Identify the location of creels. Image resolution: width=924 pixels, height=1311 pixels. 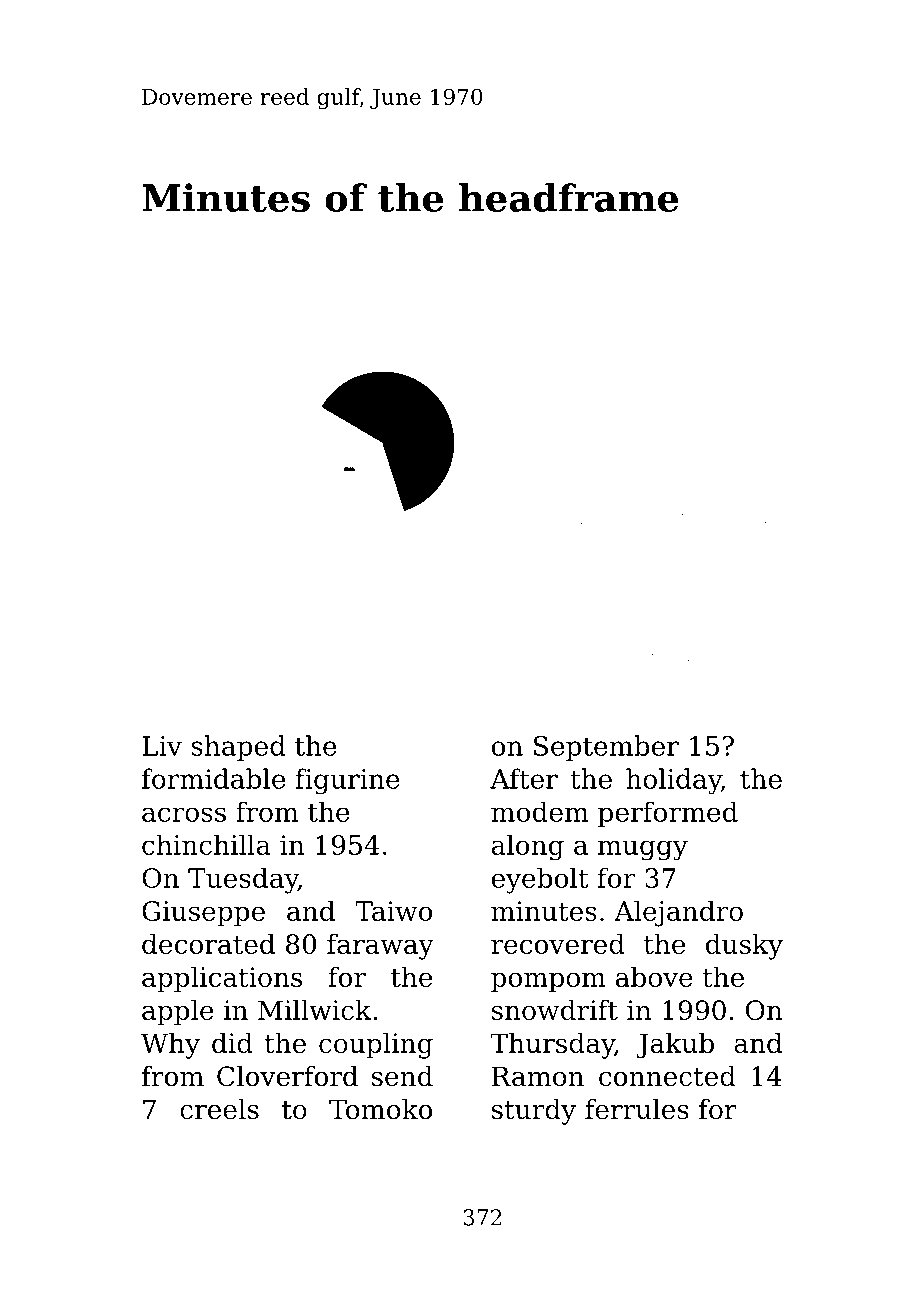
(219, 1109).
